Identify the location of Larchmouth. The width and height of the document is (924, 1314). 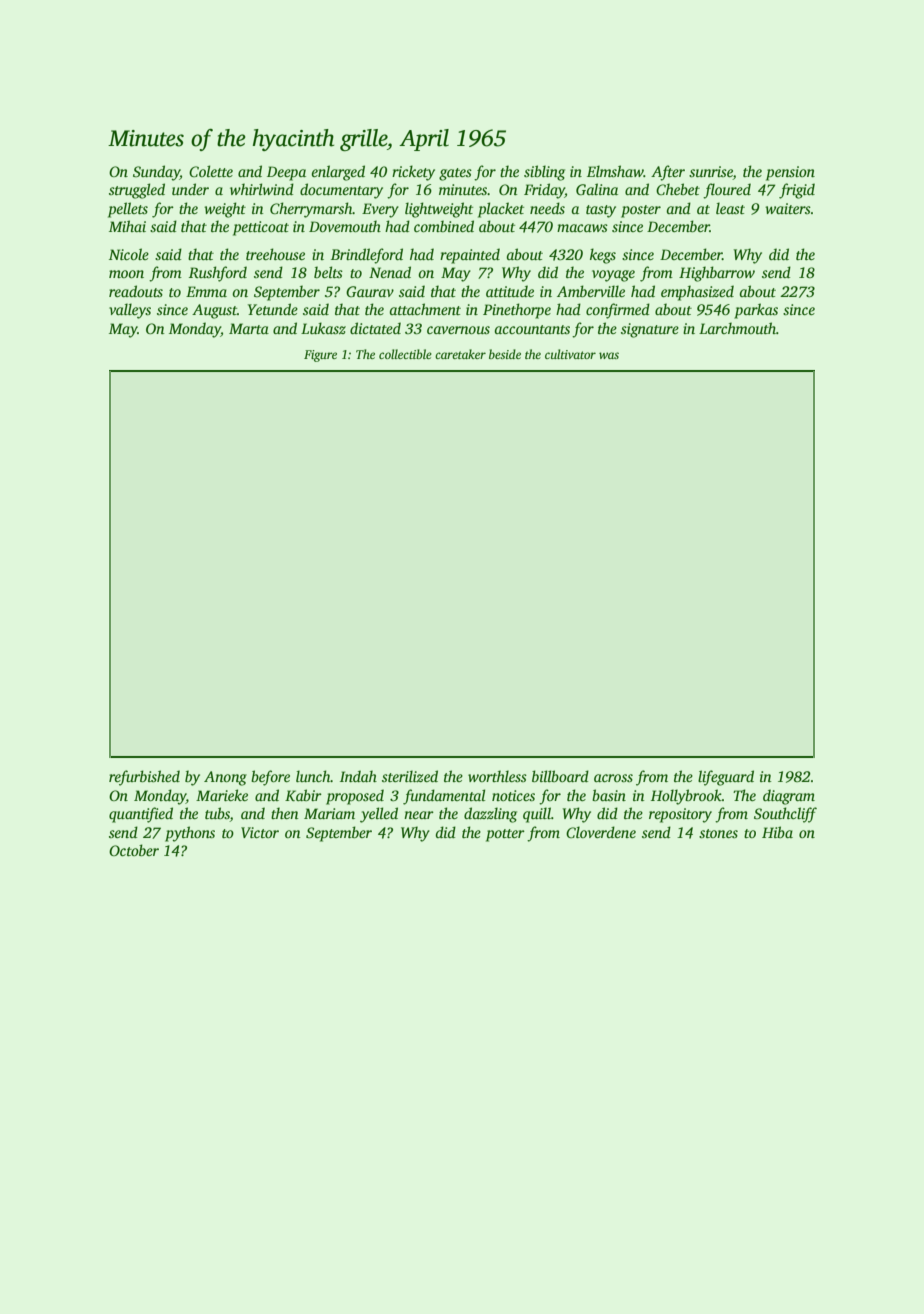
(737, 328).
